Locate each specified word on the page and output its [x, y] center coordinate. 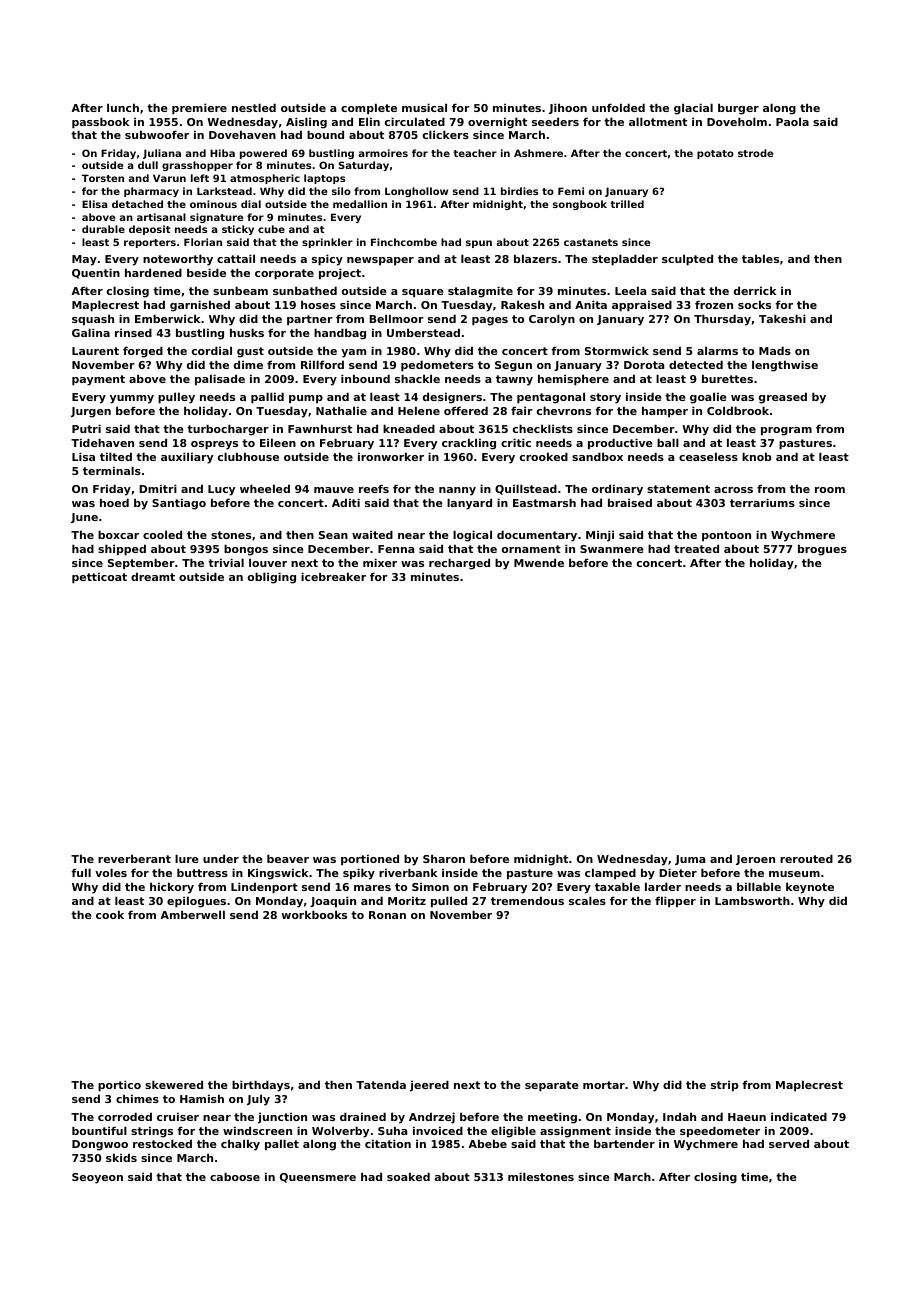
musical [424, 107]
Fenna [396, 549]
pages [490, 321]
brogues [822, 550]
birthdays [261, 1086]
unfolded [618, 107]
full [81, 872]
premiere [199, 109]
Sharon [444, 858]
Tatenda [381, 1084]
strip [724, 1086]
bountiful [99, 1130]
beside [206, 272]
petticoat [99, 578]
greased [783, 398]
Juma [690, 860]
